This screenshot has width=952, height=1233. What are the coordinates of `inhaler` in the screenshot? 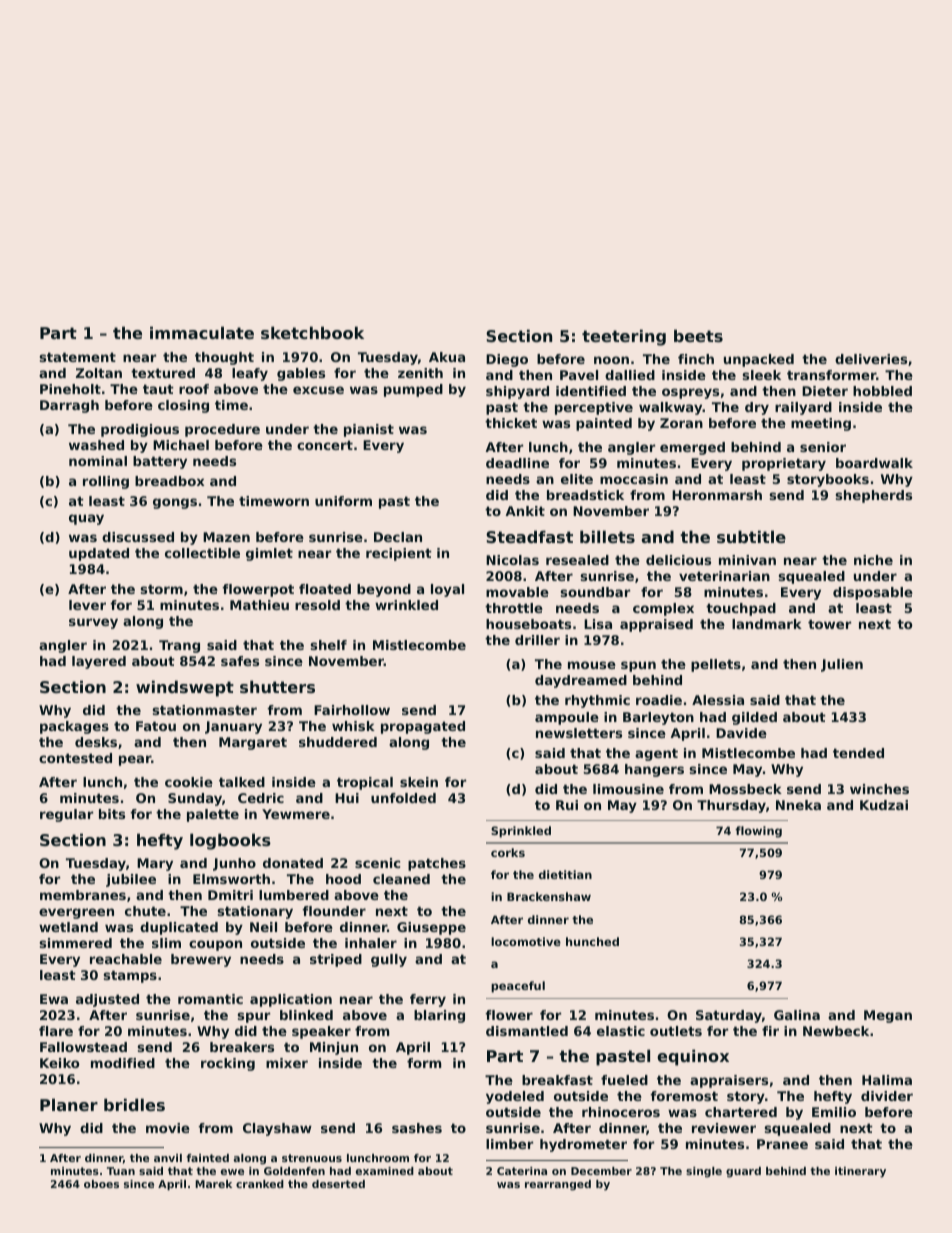 It's located at (371, 943).
